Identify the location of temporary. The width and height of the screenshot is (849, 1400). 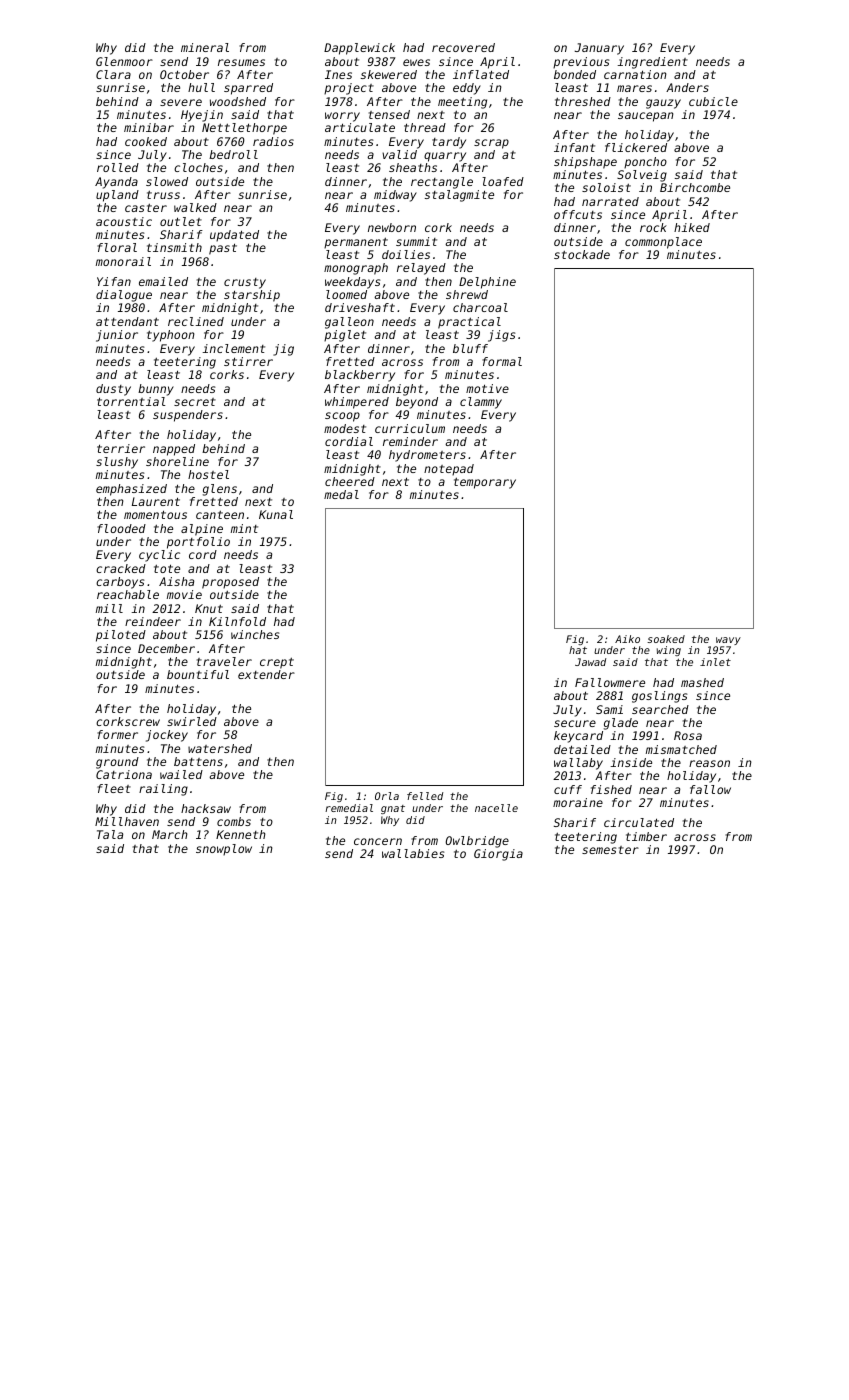
(485, 483).
